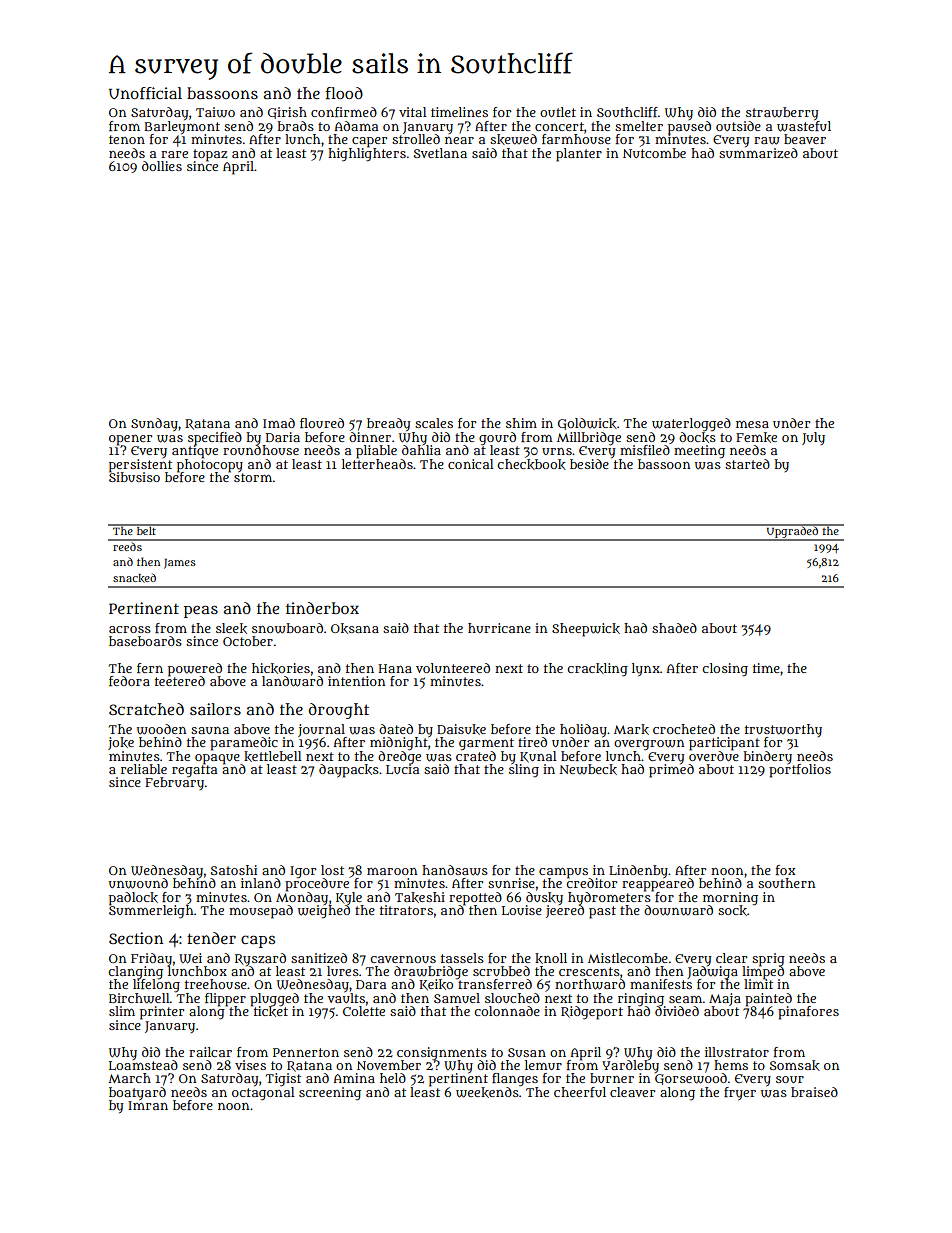  Describe the element at coordinates (210, 155) in the page. I see `topaz` at that location.
